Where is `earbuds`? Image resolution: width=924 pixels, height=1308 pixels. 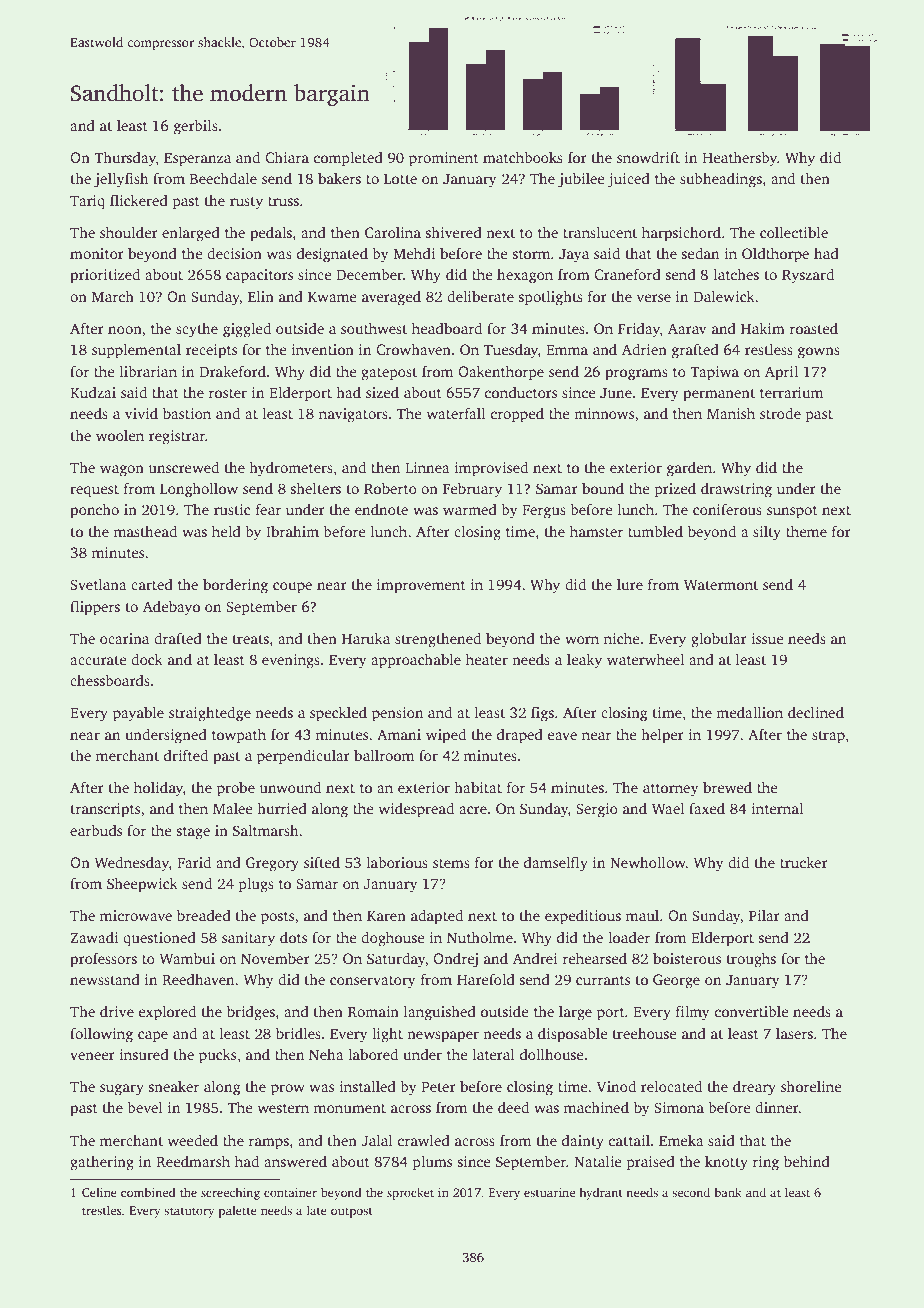 earbuds is located at coordinates (96, 830).
